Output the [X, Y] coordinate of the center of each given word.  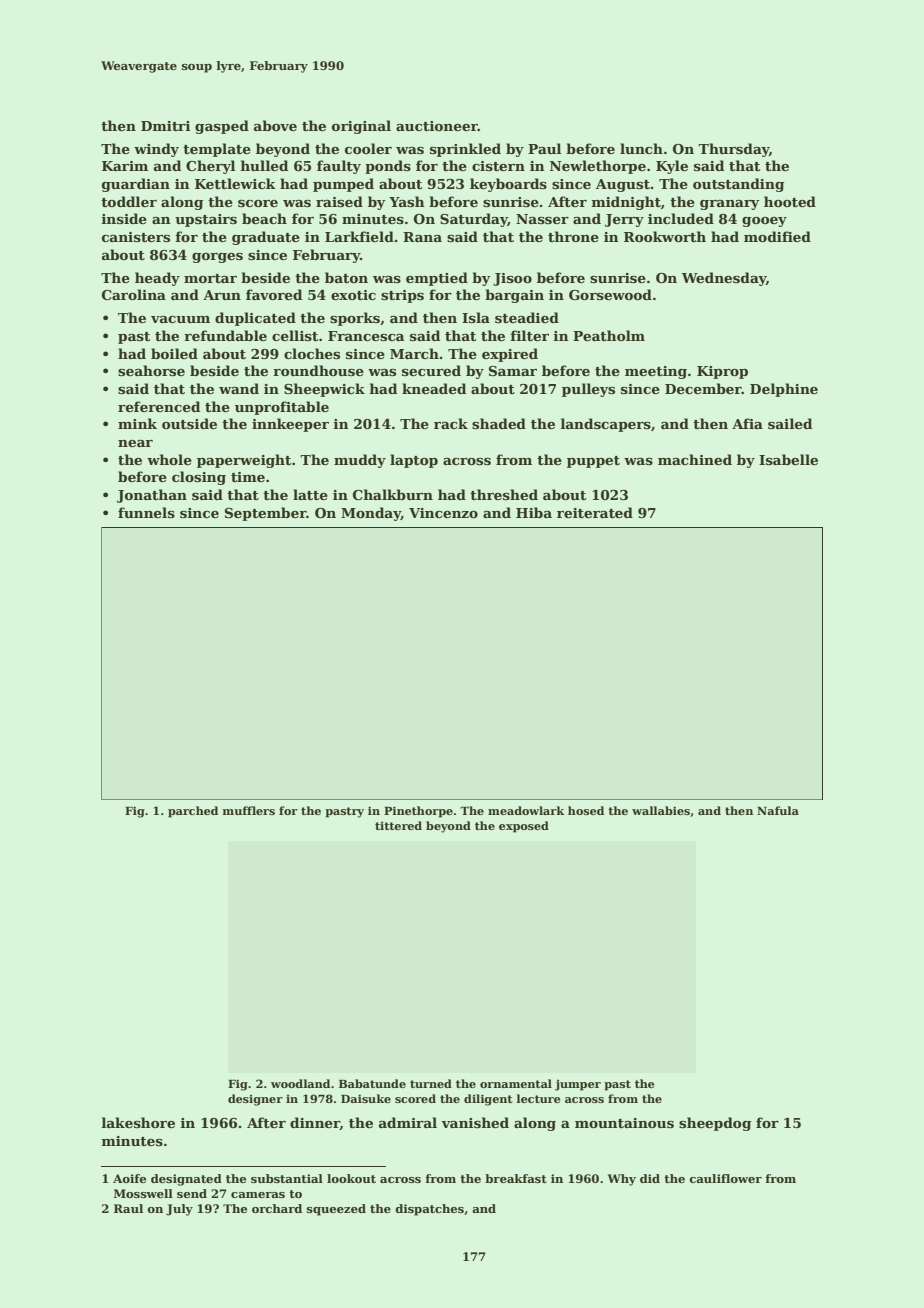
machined [695, 459]
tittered [398, 825]
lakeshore [138, 1122]
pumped [343, 185]
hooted [790, 201]
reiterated [595, 512]
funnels [146, 512]
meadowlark [526, 810]
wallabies [661, 810]
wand [239, 388]
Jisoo [512, 279]
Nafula [778, 810]
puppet [593, 462]
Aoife [129, 1178]
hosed [586, 810]
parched [193, 812]
